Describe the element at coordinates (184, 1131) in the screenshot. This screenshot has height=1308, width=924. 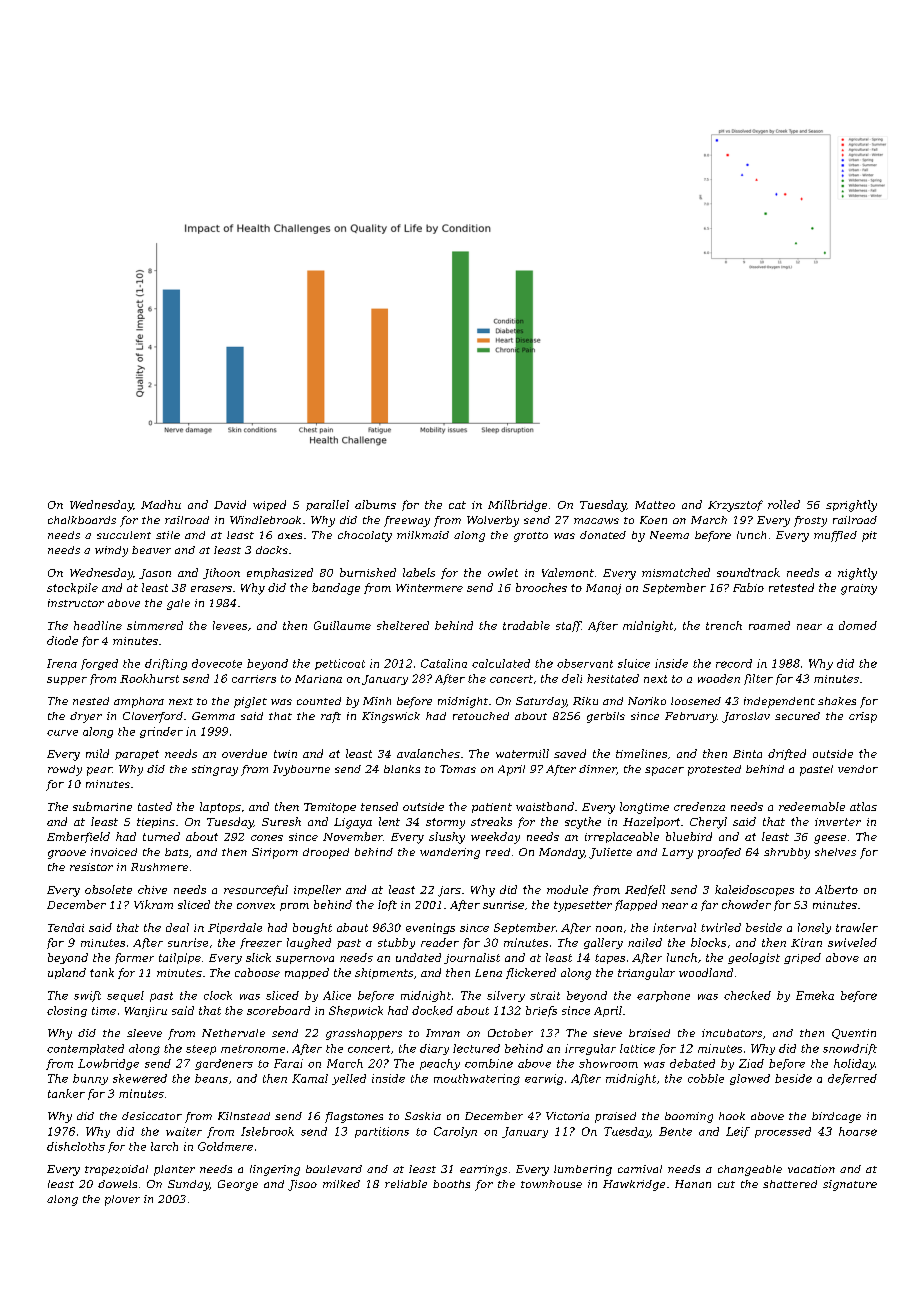
I see `waiter` at that location.
